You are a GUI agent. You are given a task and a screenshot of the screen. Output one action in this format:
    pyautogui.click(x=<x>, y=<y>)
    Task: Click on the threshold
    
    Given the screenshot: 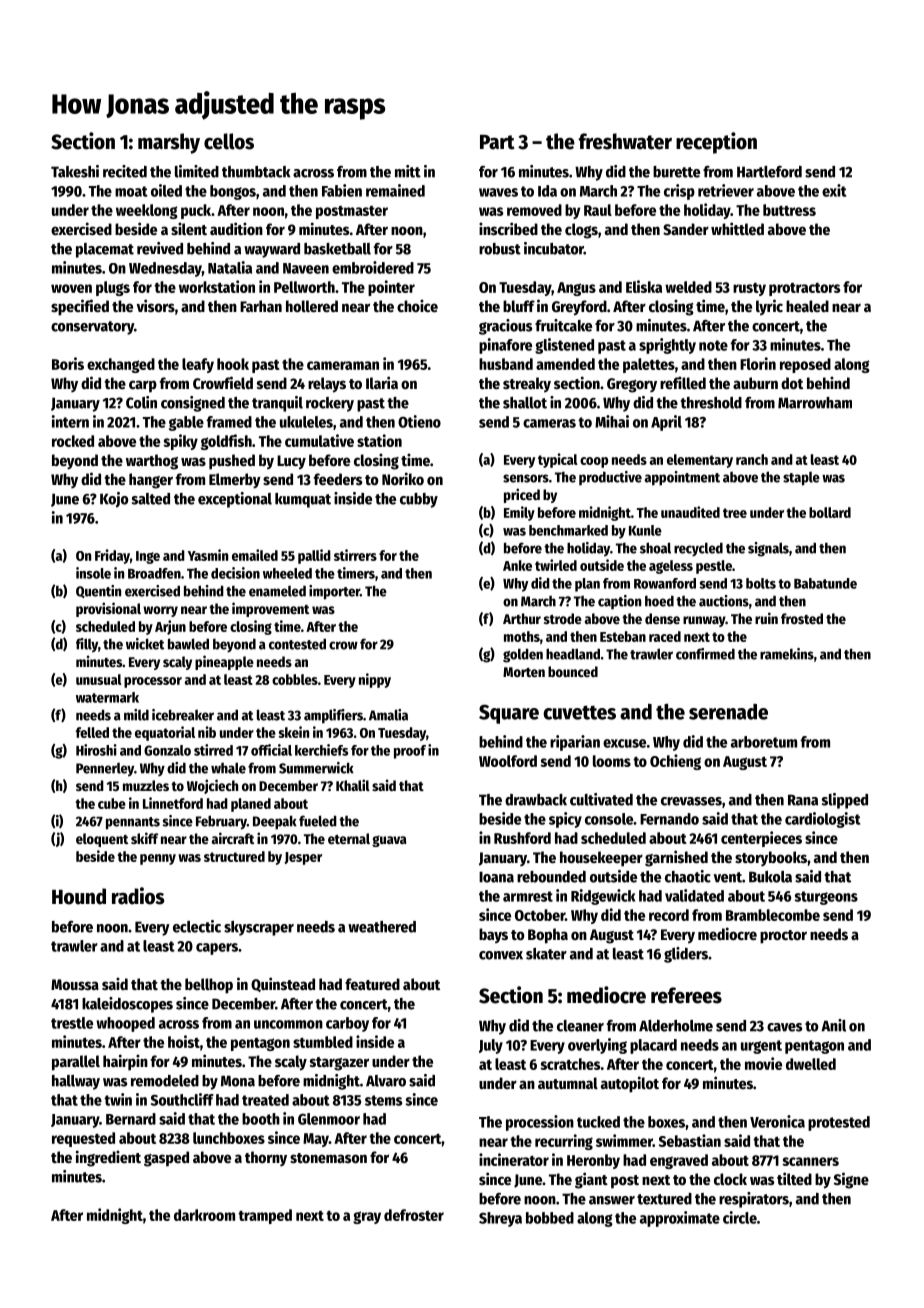 What is the action you would take?
    pyautogui.click(x=711, y=403)
